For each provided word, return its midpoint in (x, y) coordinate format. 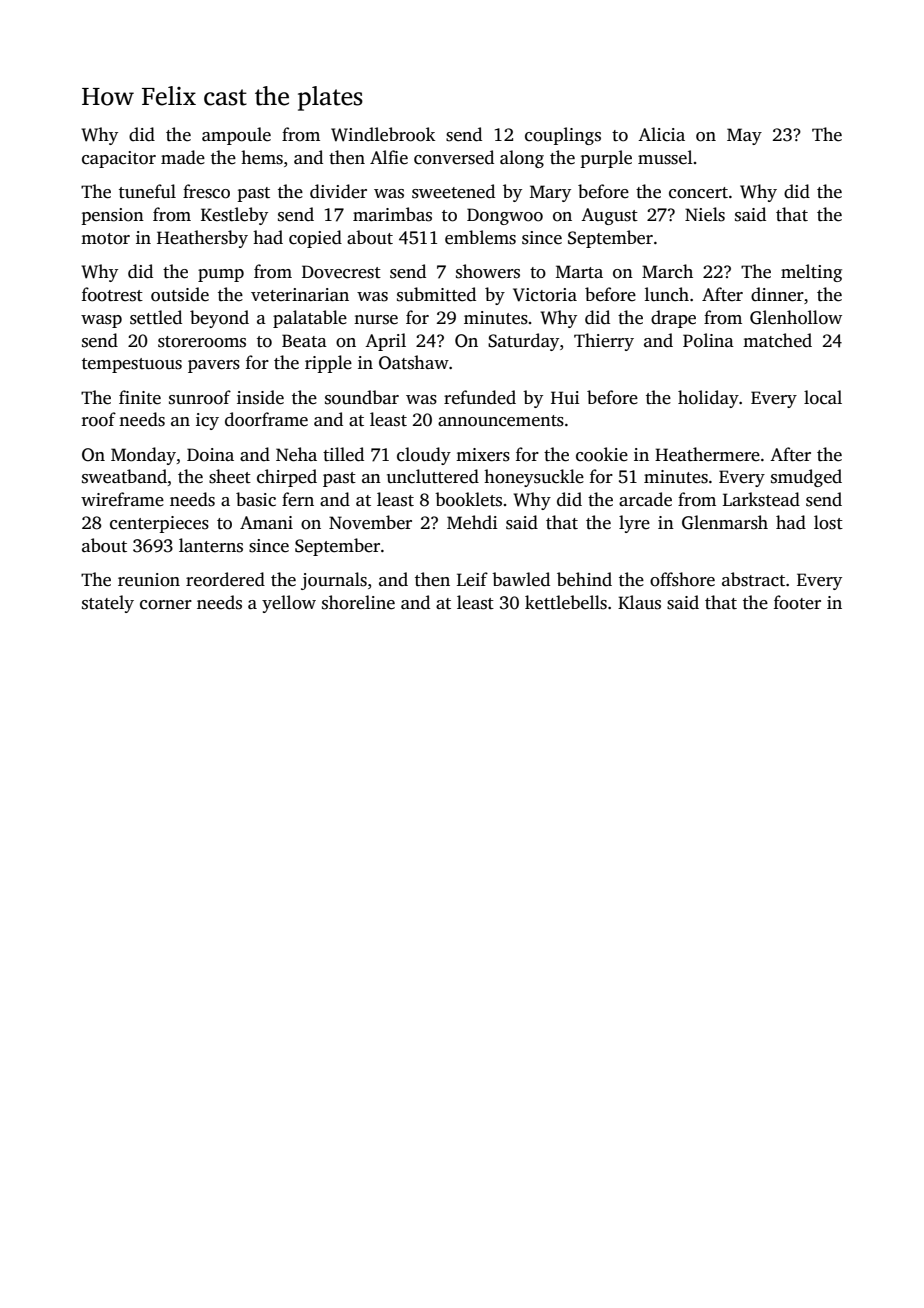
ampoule (236, 136)
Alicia (661, 134)
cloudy (424, 456)
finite (140, 397)
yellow (289, 604)
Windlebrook (383, 134)
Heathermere (707, 454)
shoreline (358, 602)
